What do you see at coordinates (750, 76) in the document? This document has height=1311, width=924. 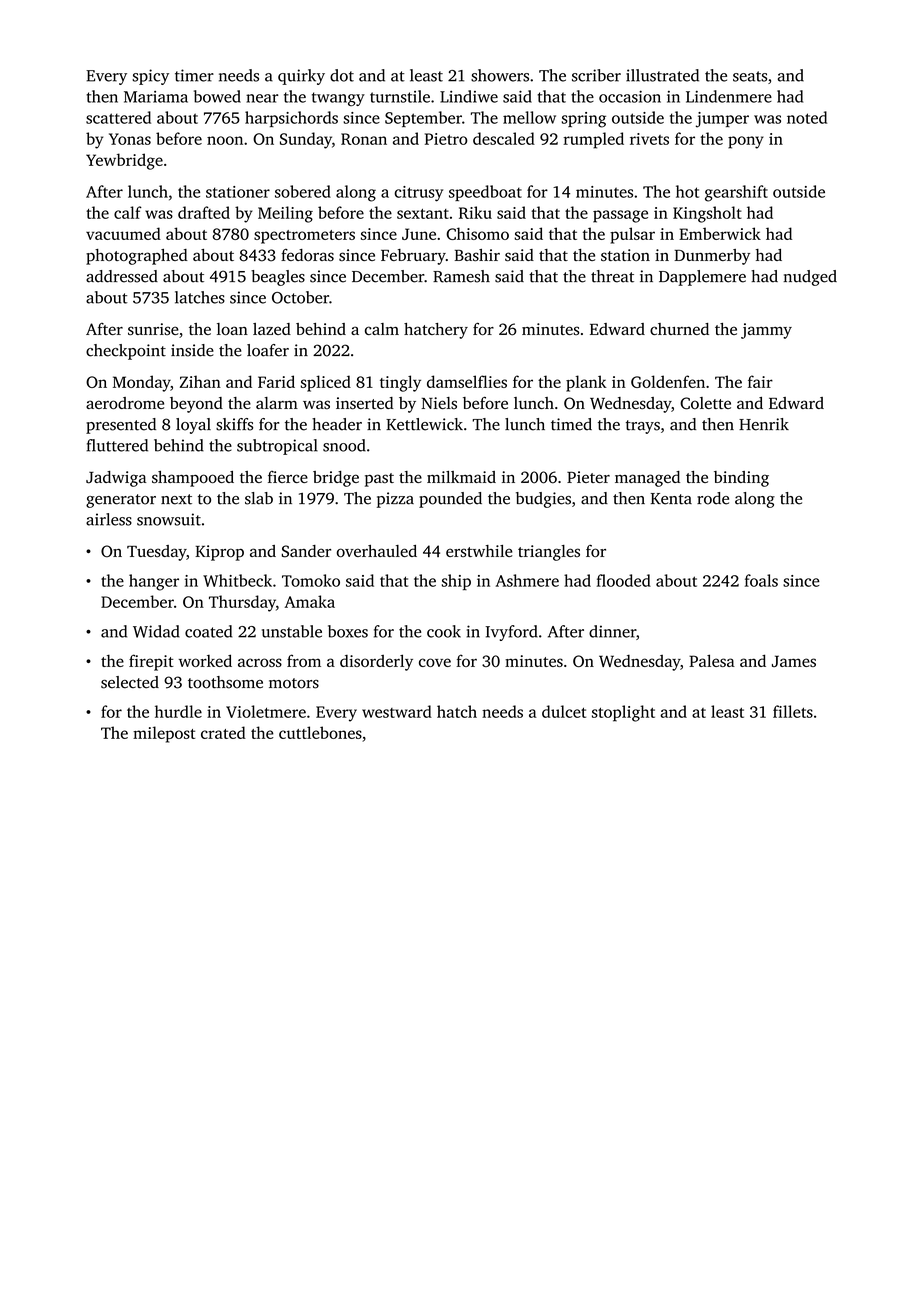 I see `seats` at bounding box center [750, 76].
